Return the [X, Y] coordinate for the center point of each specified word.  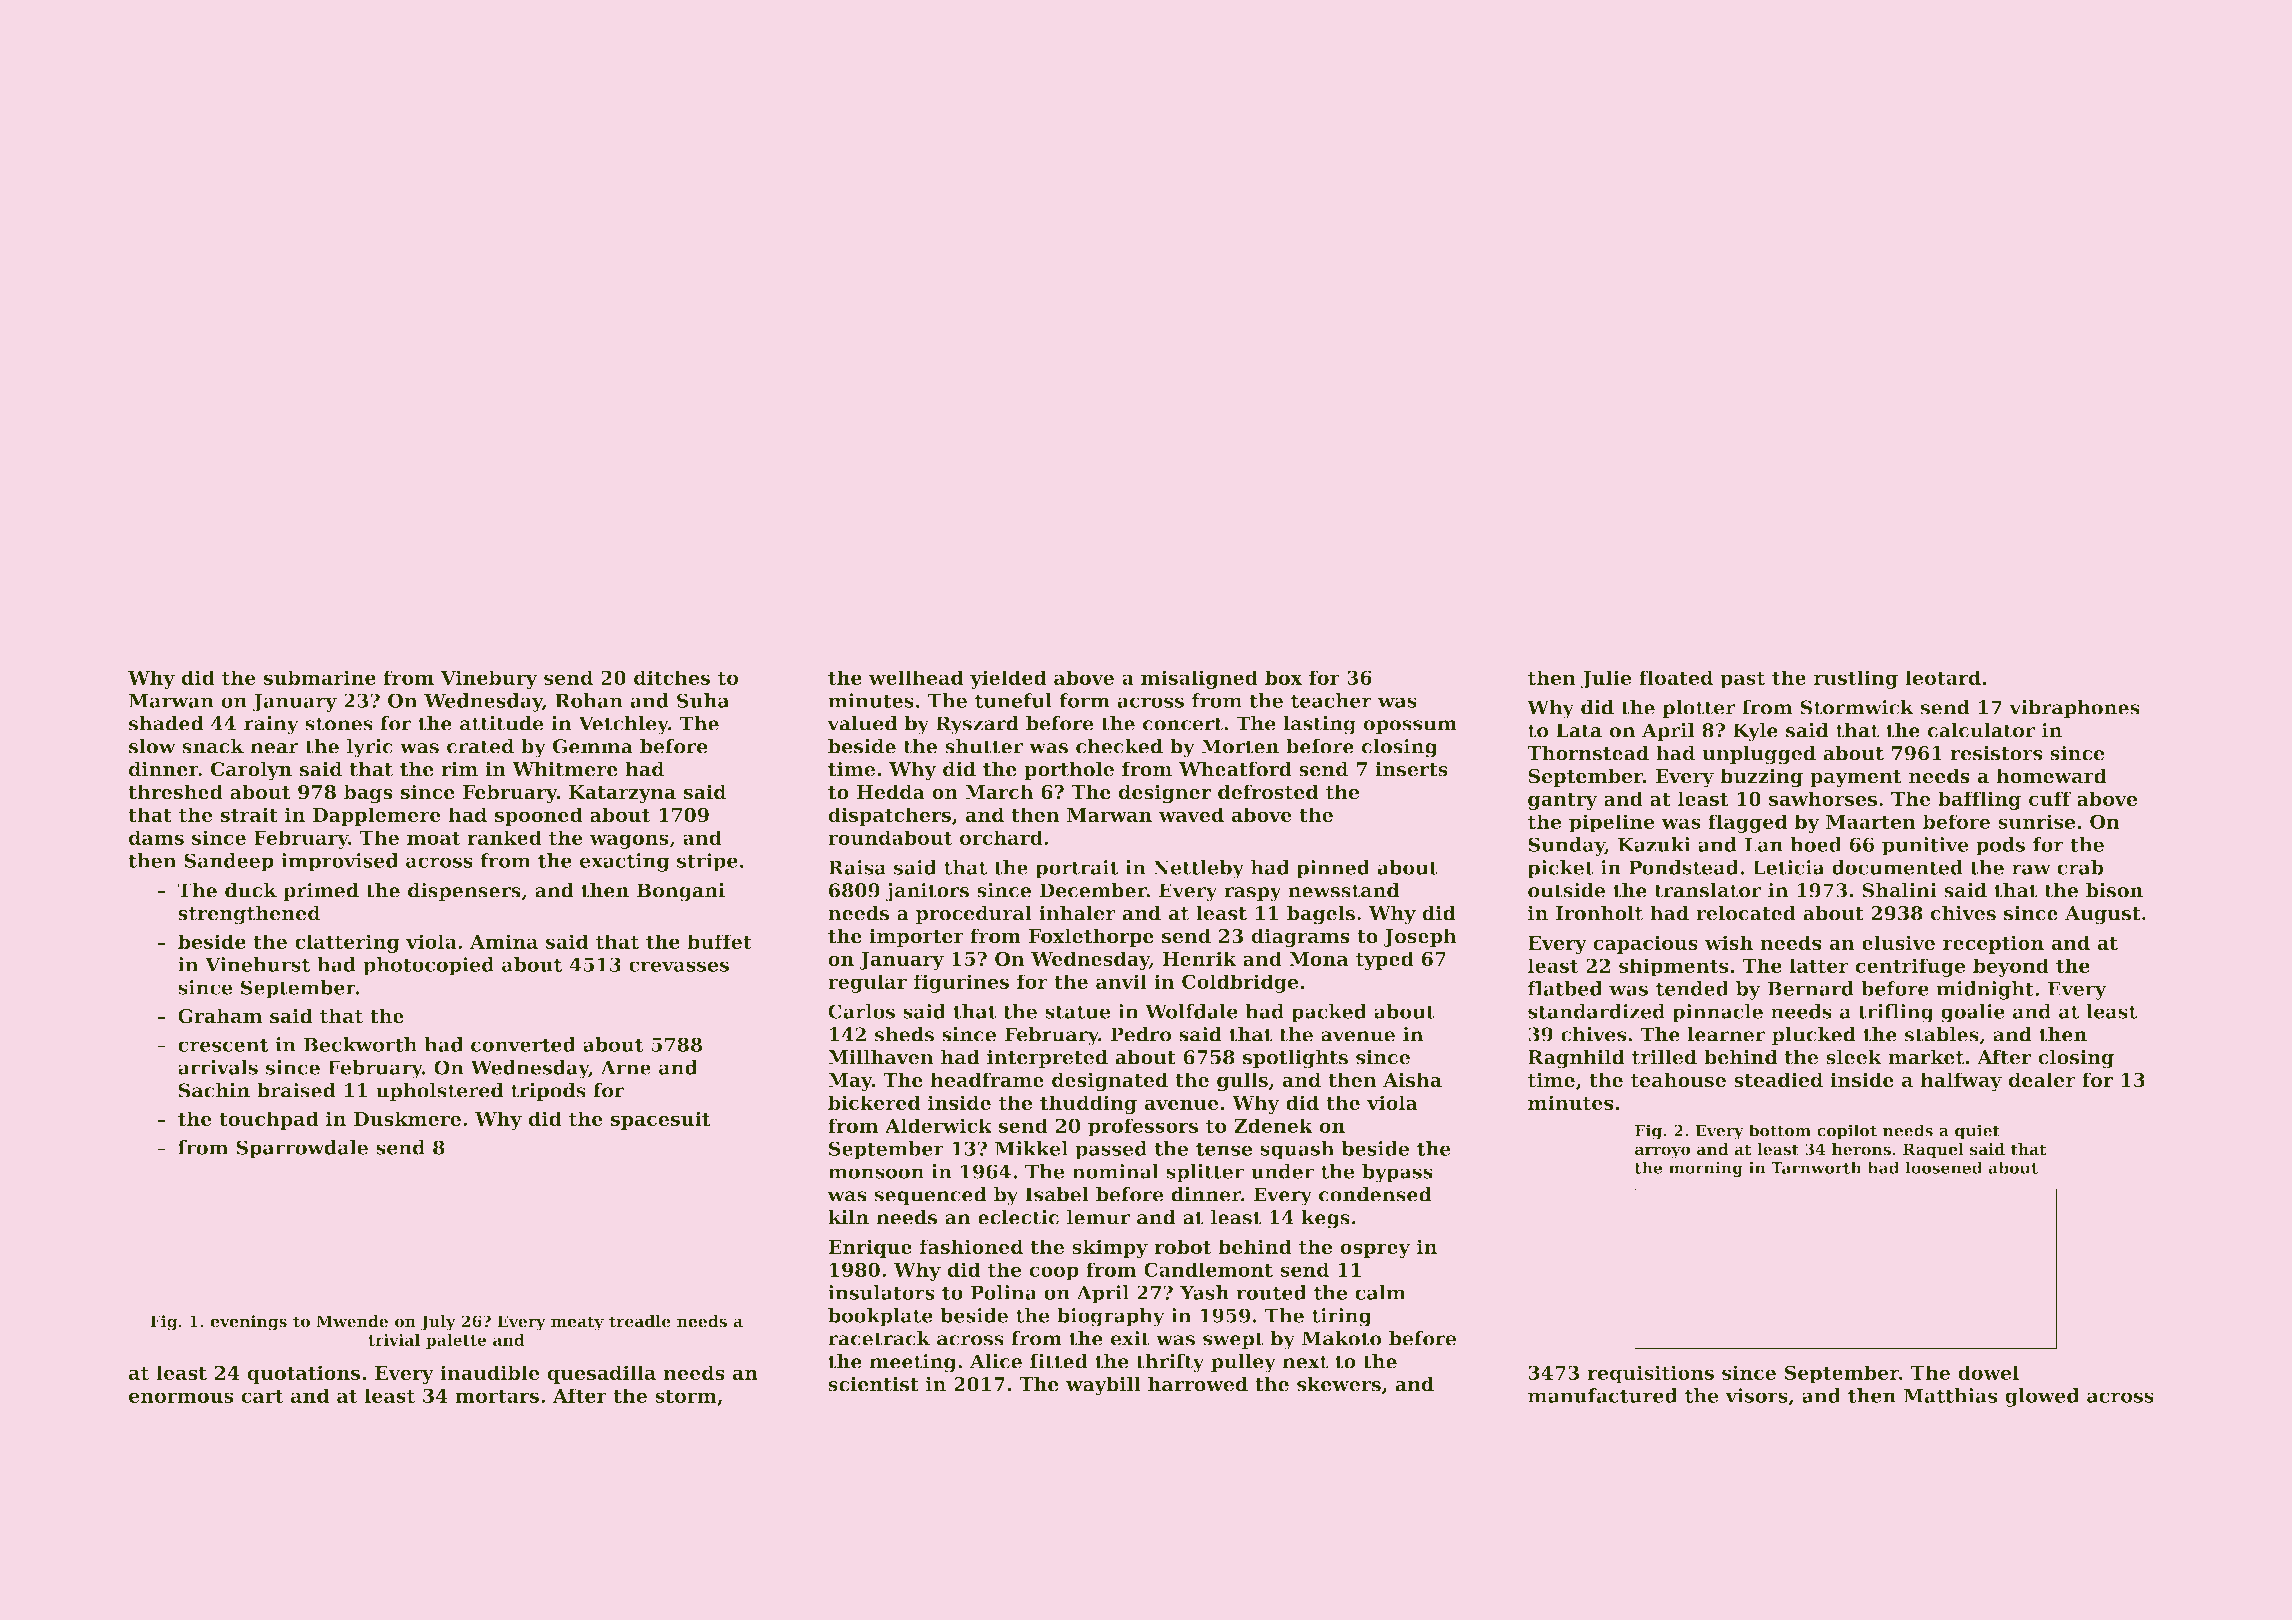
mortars [497, 1396]
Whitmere [565, 769]
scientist [873, 1384]
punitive [1925, 846]
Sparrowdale [302, 1149]
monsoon [876, 1173]
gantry [1563, 801]
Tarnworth [1816, 1168]
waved [1191, 814]
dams [156, 837]
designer [1165, 793]
